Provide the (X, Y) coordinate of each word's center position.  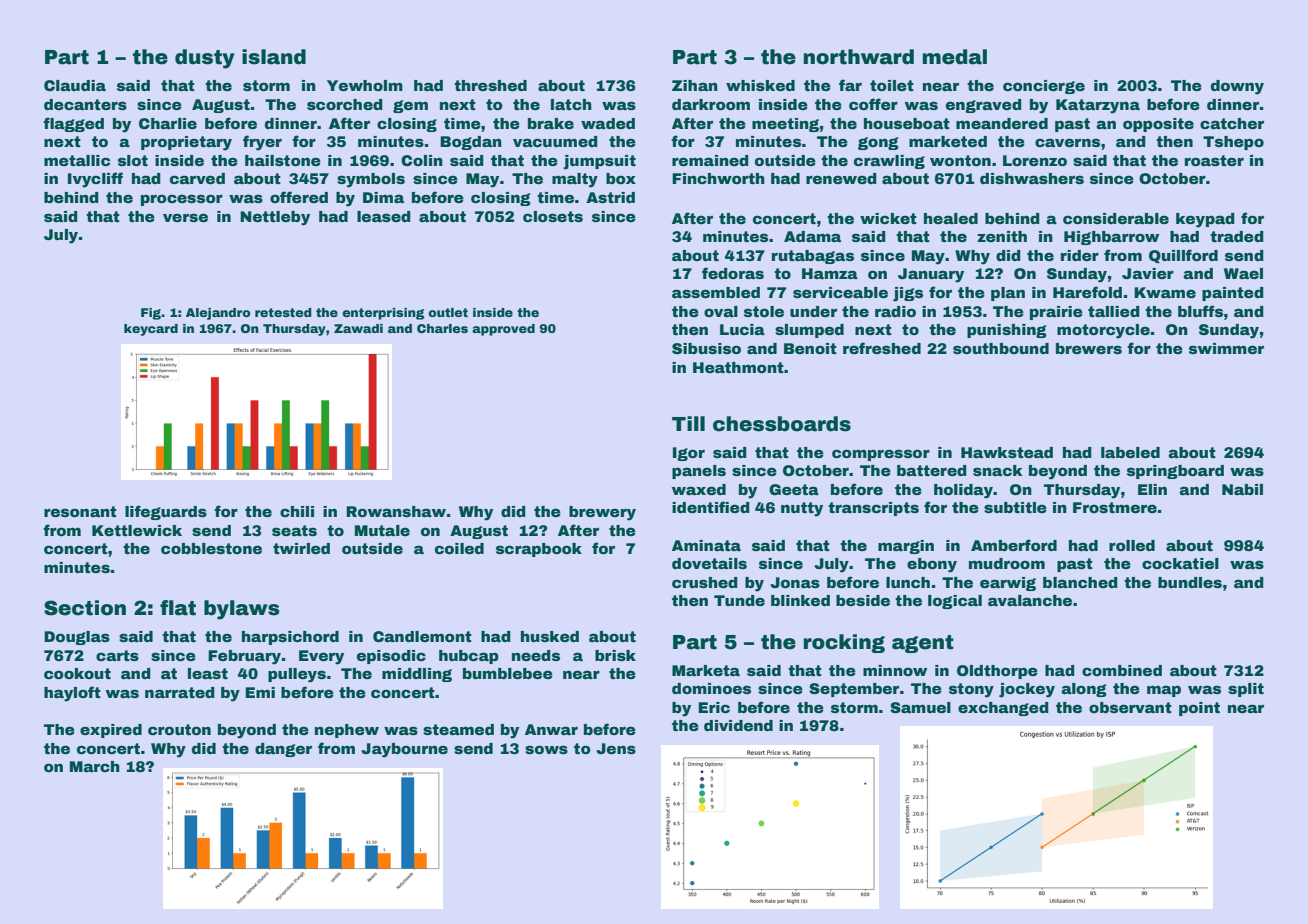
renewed (841, 178)
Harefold (1087, 292)
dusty (205, 59)
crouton (179, 729)
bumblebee (508, 673)
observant (1130, 707)
